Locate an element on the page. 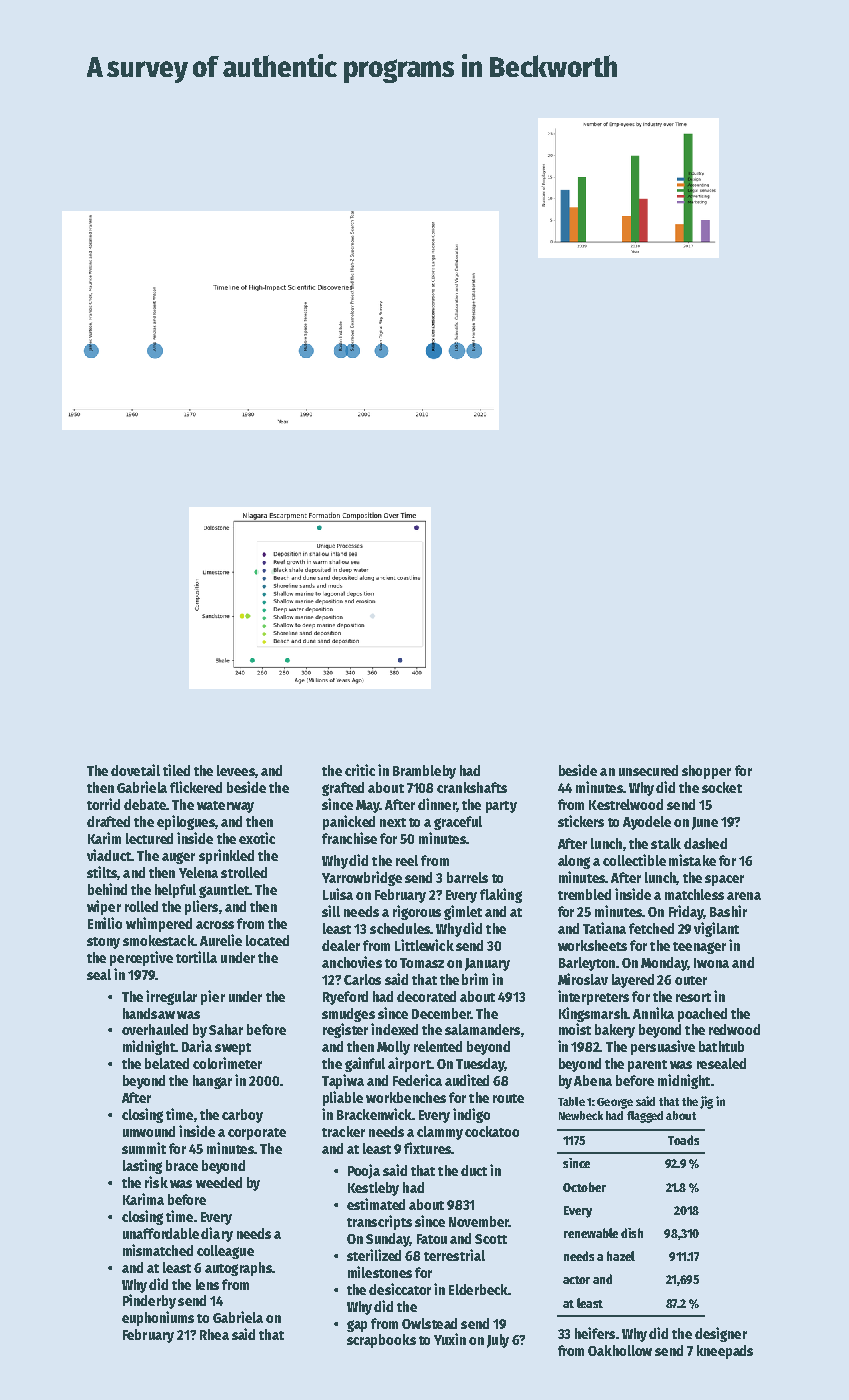 The image size is (849, 1400). matchless is located at coordinates (694, 894).
